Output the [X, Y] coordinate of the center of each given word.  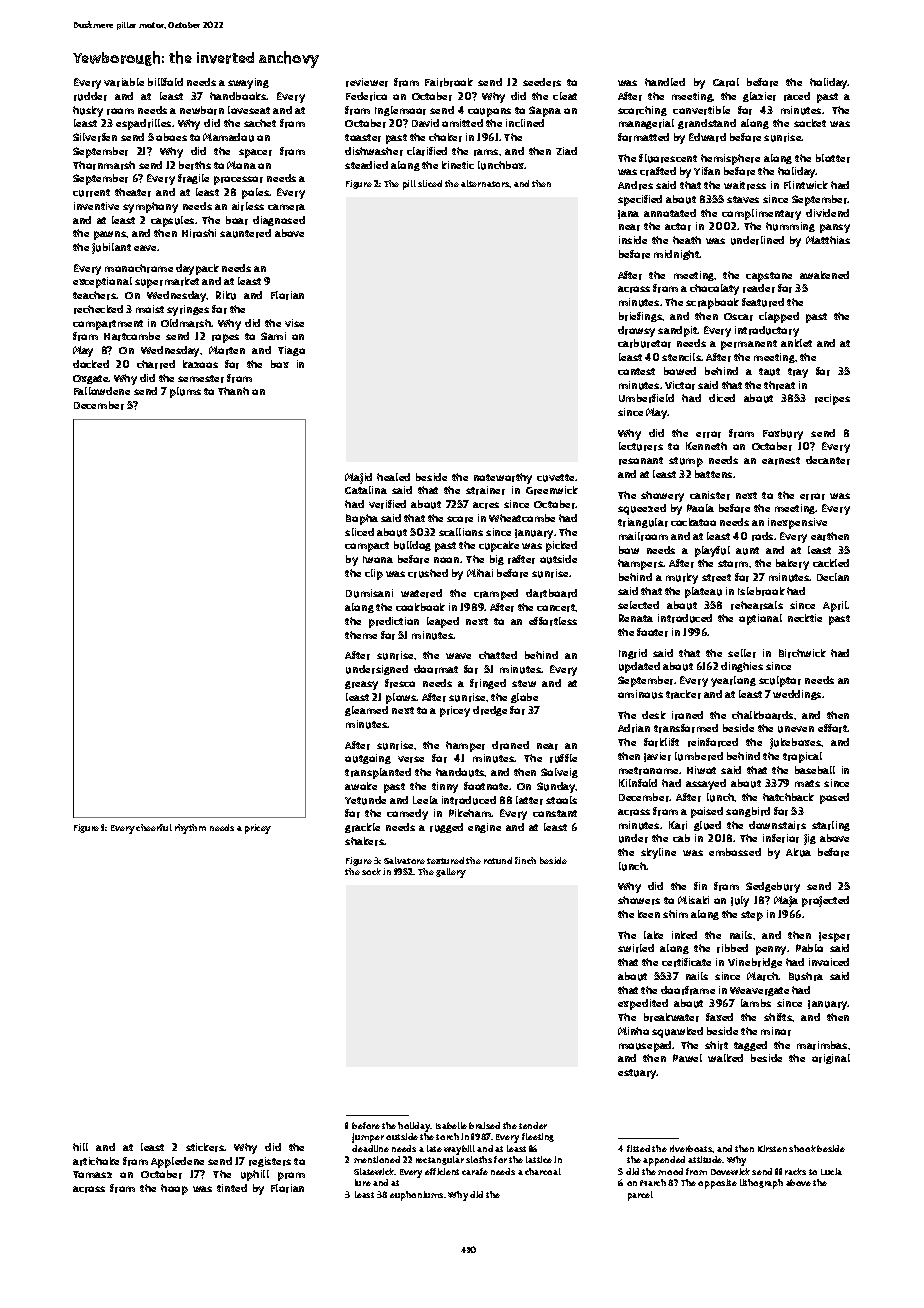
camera [286, 207]
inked [684, 935]
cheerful [154, 827]
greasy [361, 685]
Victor [680, 385]
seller [742, 653]
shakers [365, 841]
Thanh [233, 391]
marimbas [822, 1045]
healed [393, 477]
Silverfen [95, 137]
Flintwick [806, 185]
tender [533, 1125]
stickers [205, 1147]
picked [561, 546]
